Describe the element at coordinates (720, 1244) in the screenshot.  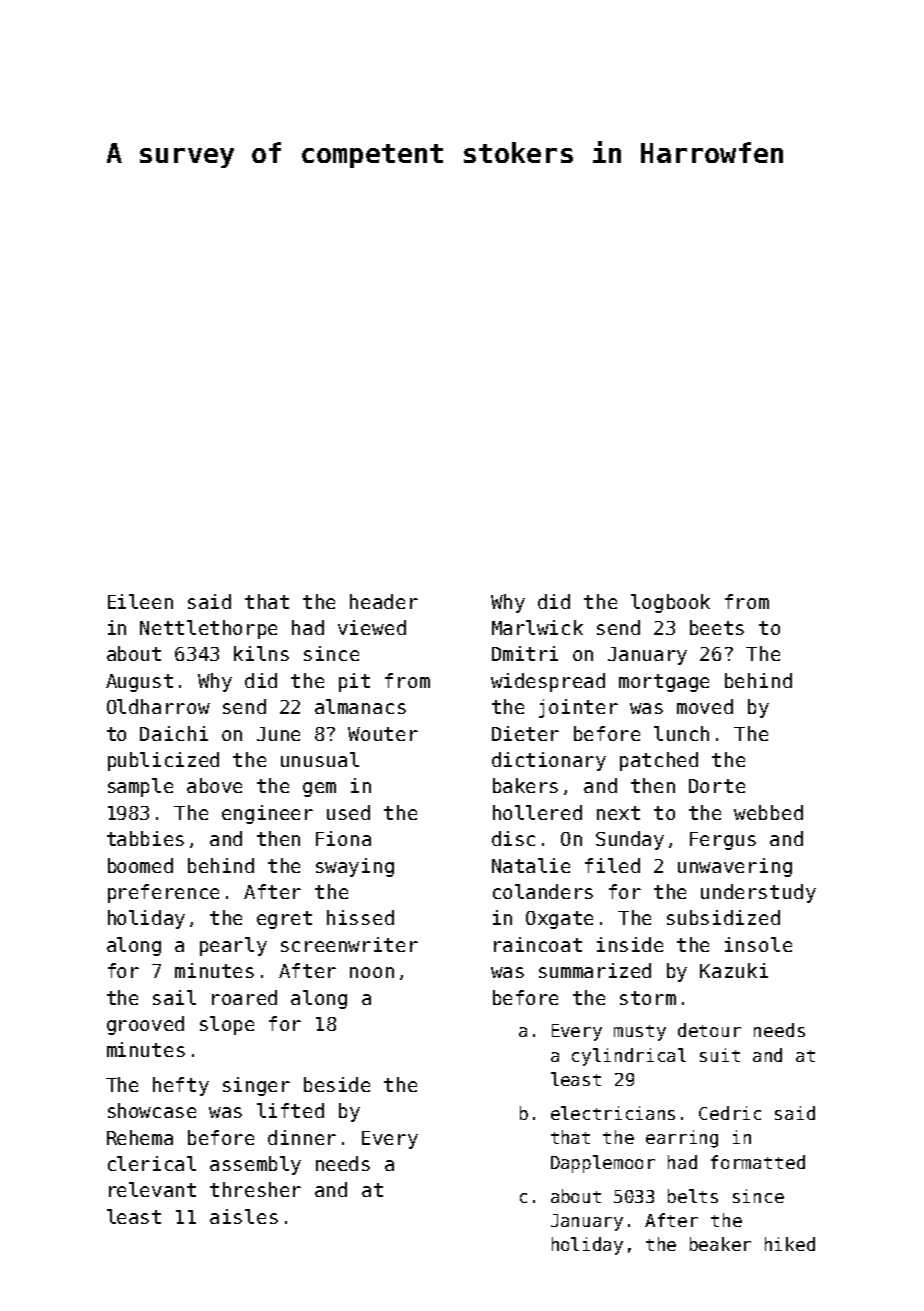
I see `beaker` at that location.
